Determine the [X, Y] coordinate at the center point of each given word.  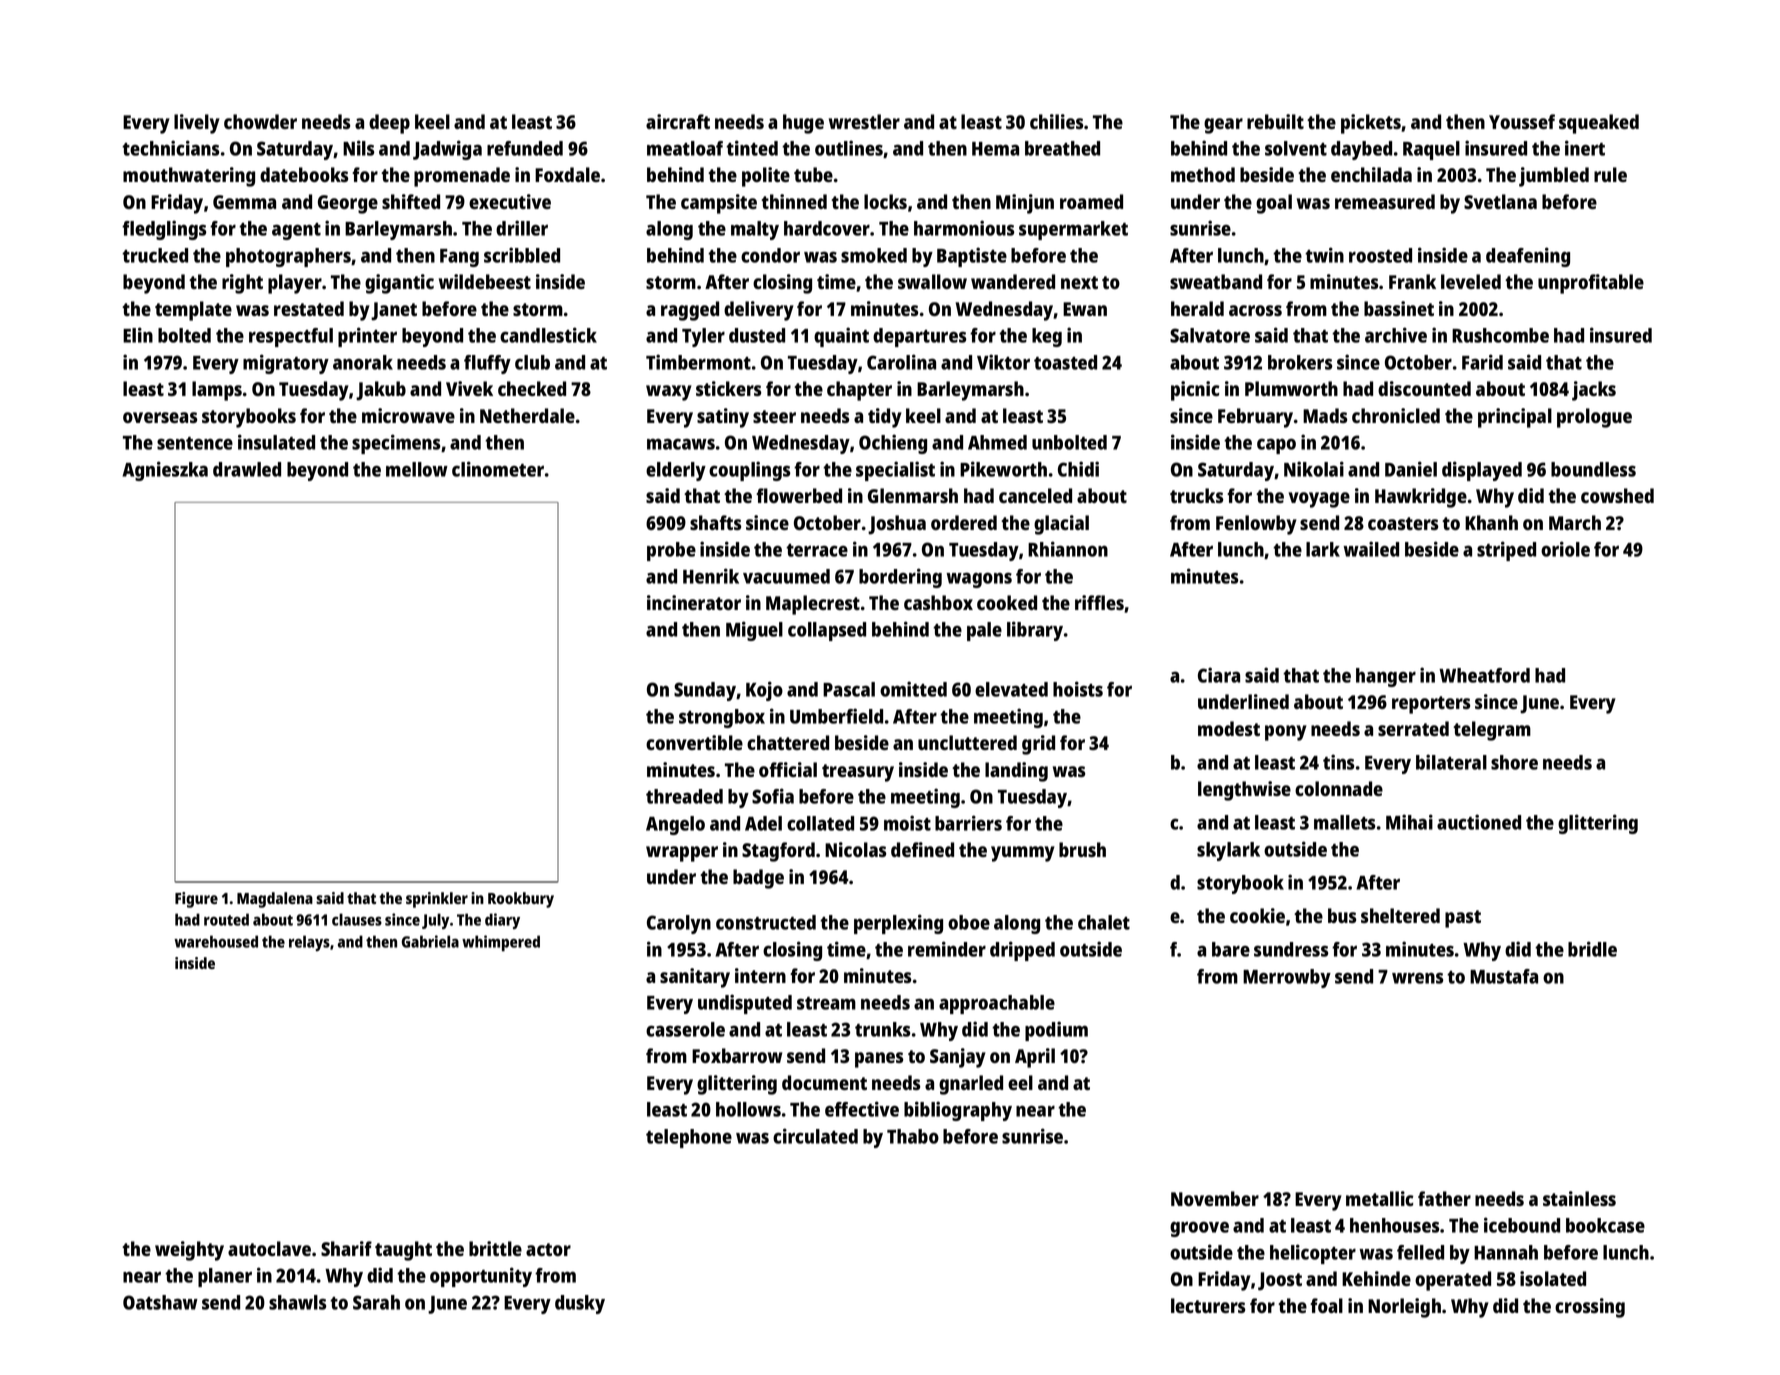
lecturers [1208, 1305]
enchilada [1371, 174]
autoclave [269, 1248]
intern [760, 975]
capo [1276, 446]
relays [309, 943]
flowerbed [799, 495]
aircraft [678, 121]
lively [197, 124]
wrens [1417, 978]
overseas [160, 417]
